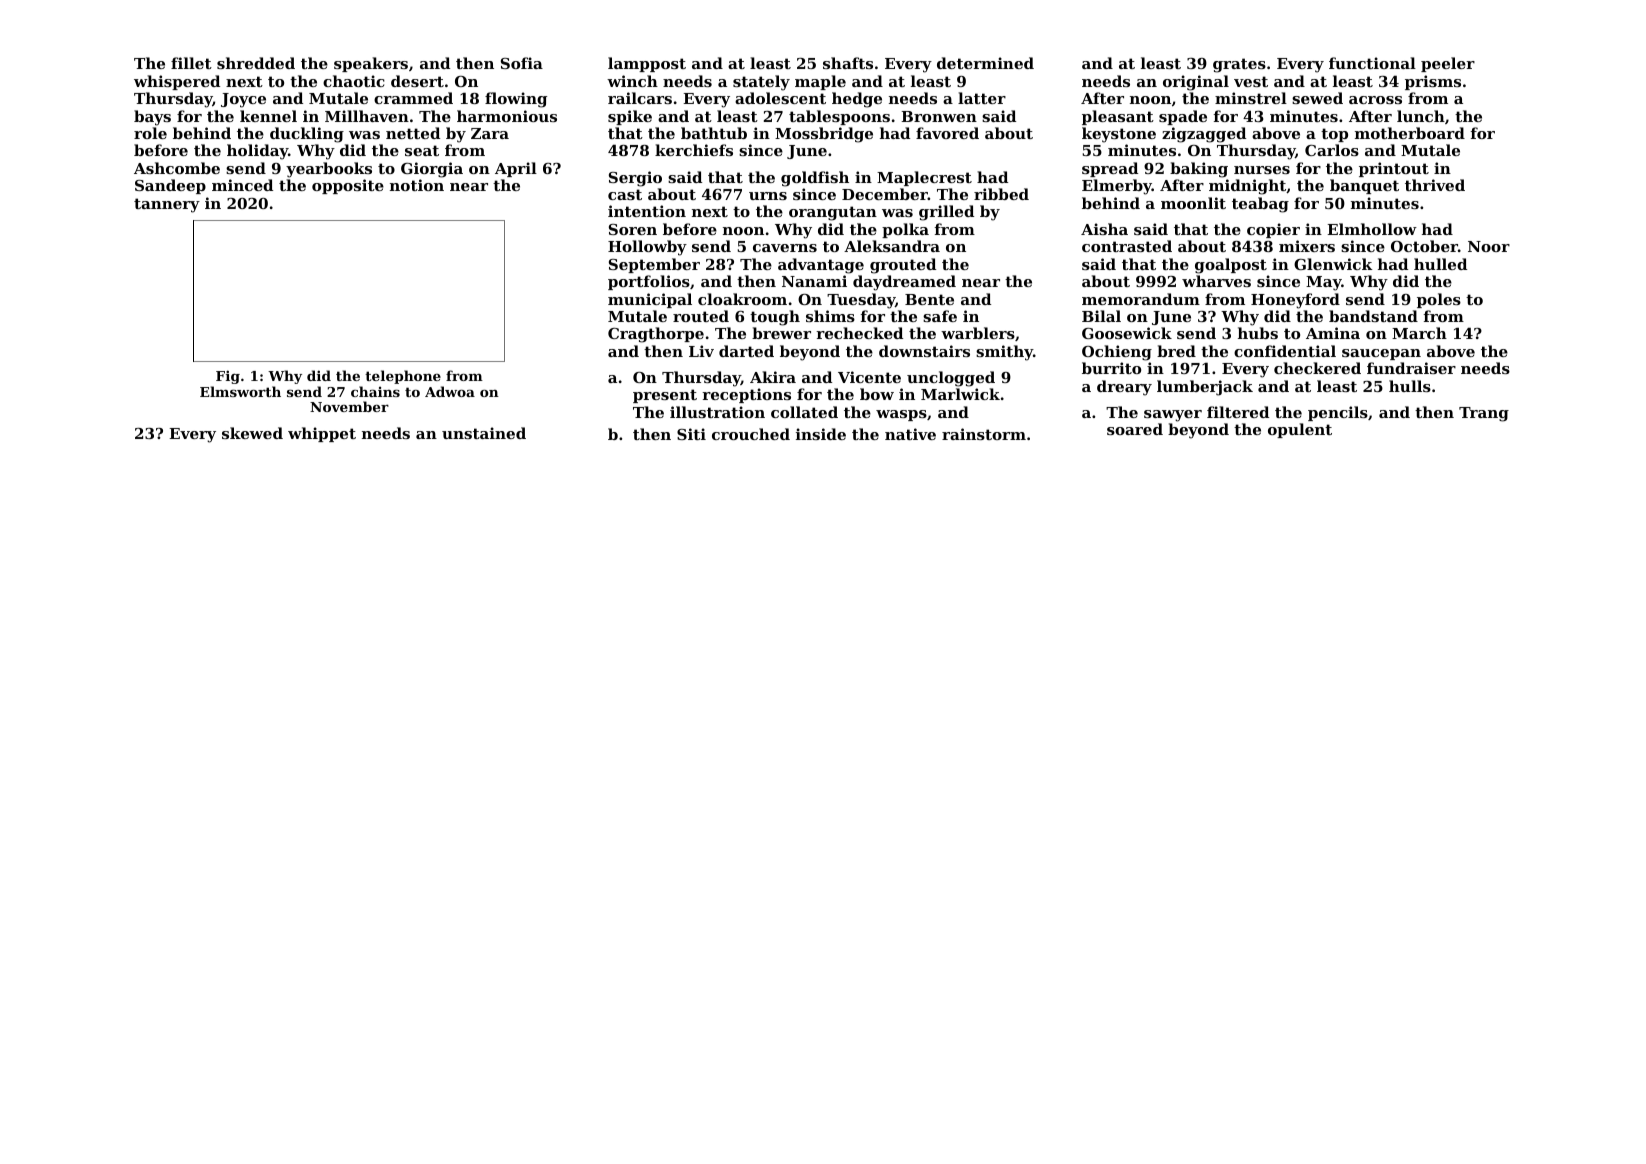 This screenshot has width=1646, height=1164. Describe the element at coordinates (650, 300) in the screenshot. I see `municipal` at that location.
